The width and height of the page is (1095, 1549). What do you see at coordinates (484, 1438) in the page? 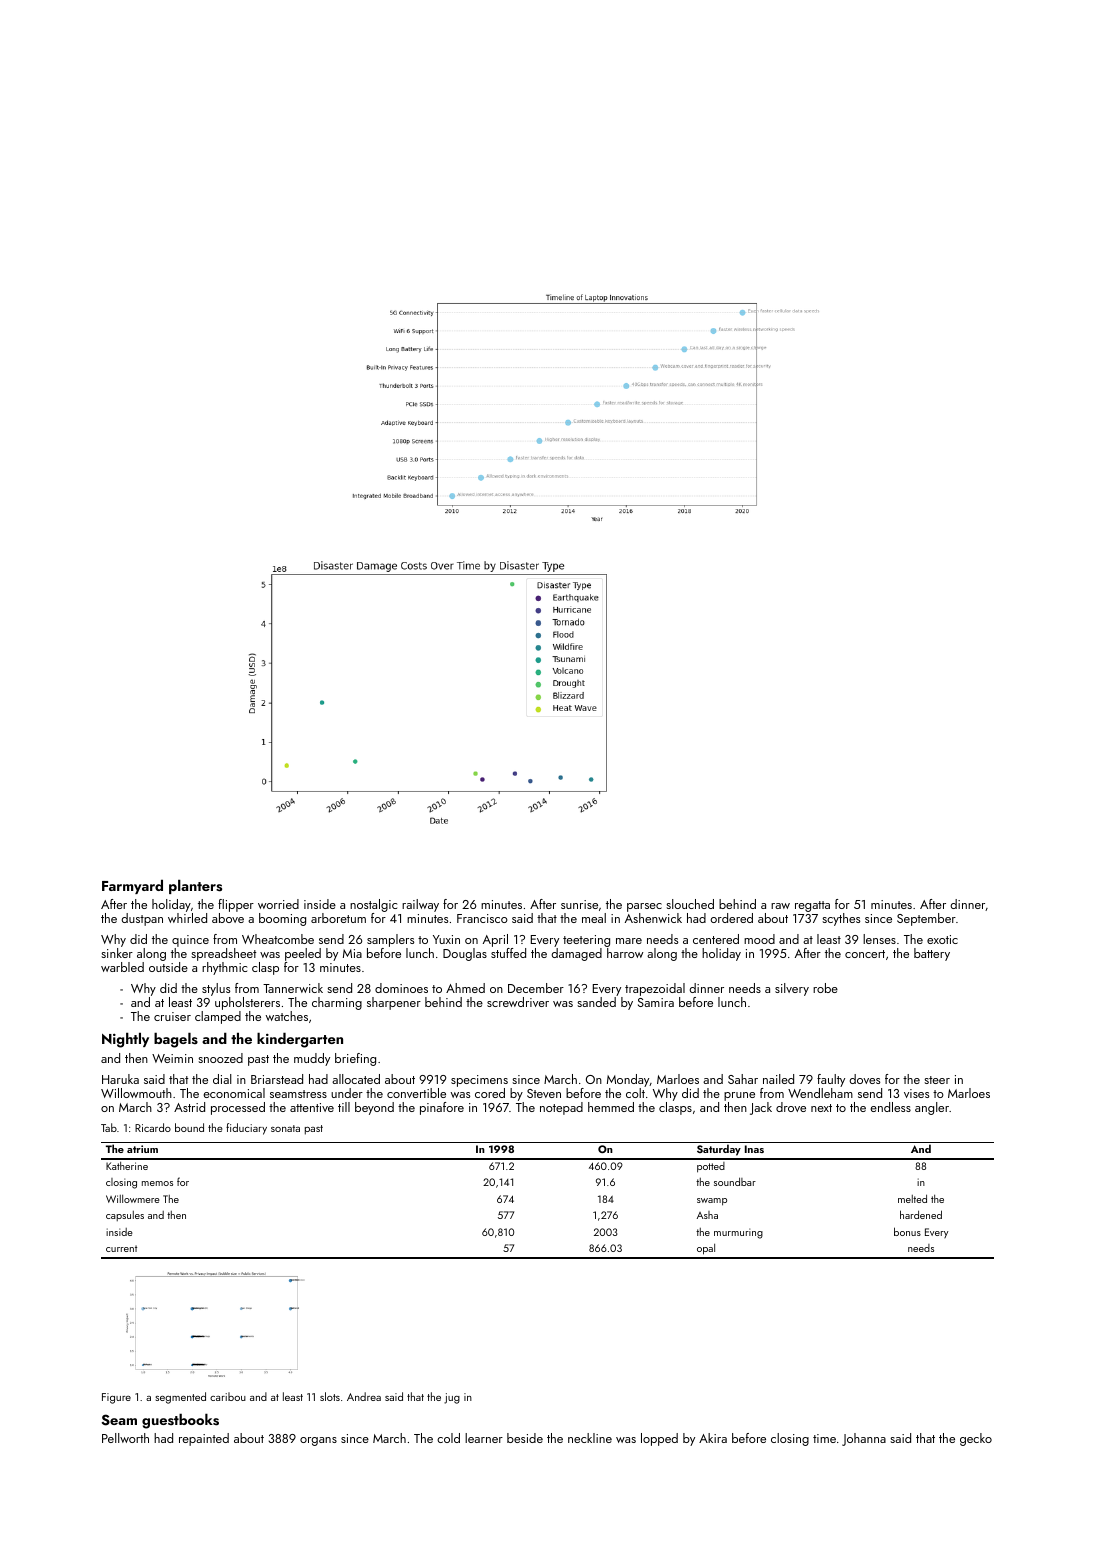
I see `learner` at bounding box center [484, 1438].
